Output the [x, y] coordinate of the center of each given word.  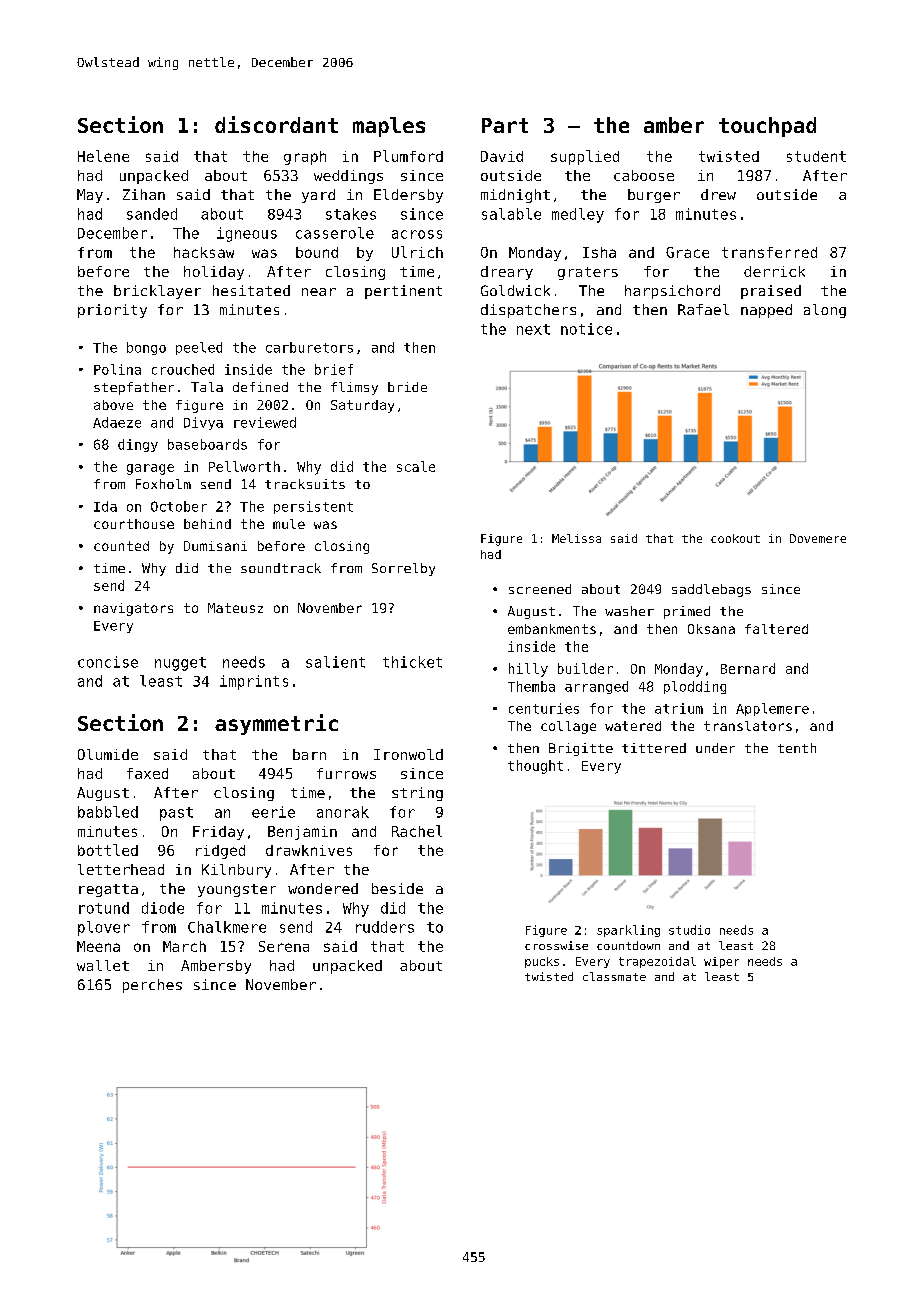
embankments [552, 629]
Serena [284, 946]
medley [578, 215]
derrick [774, 271]
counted [121, 546]
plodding [695, 687]
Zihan [144, 194]
